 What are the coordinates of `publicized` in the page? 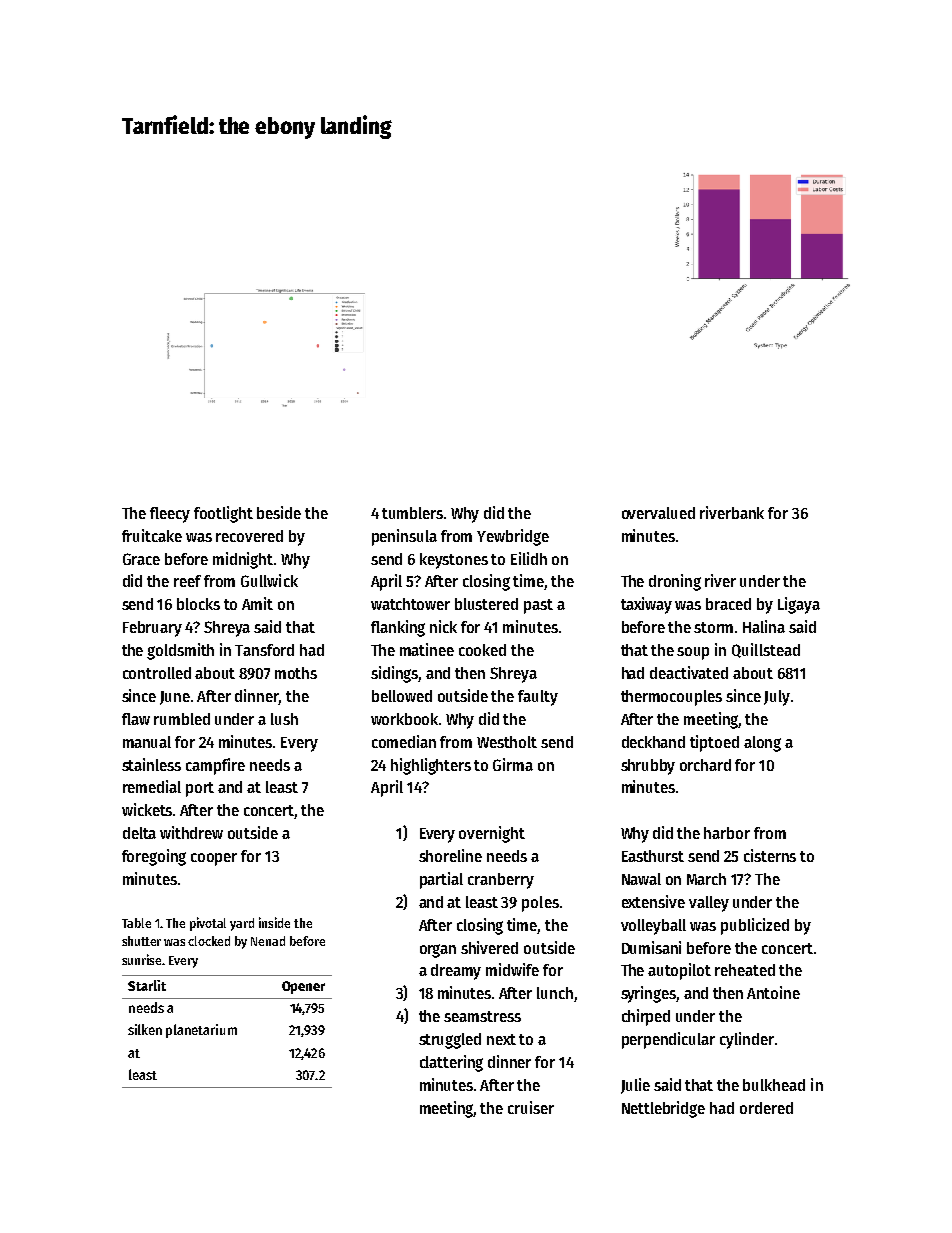 It's located at (755, 926).
